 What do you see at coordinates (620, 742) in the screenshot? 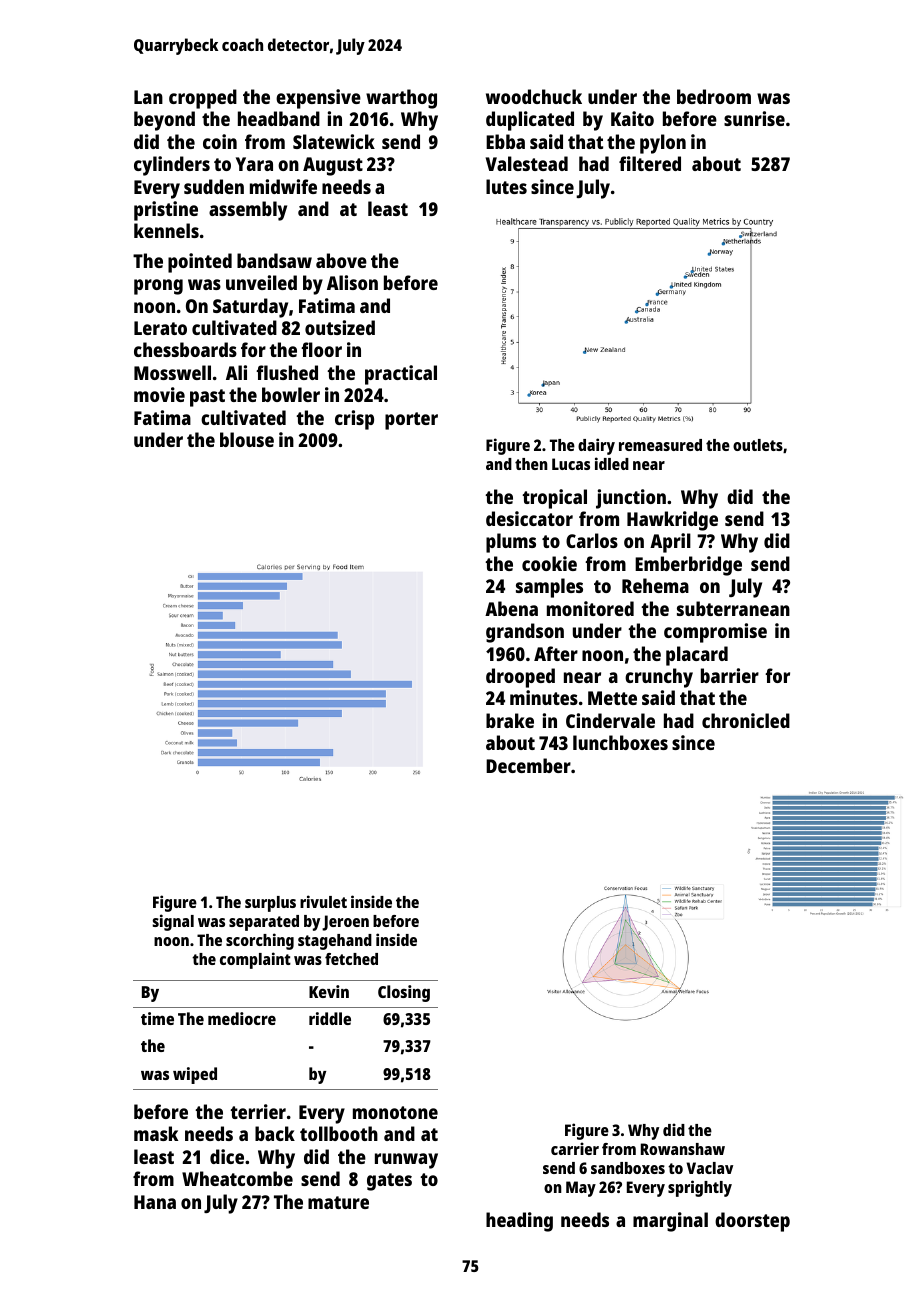
I see `lunchboxes` at bounding box center [620, 742].
